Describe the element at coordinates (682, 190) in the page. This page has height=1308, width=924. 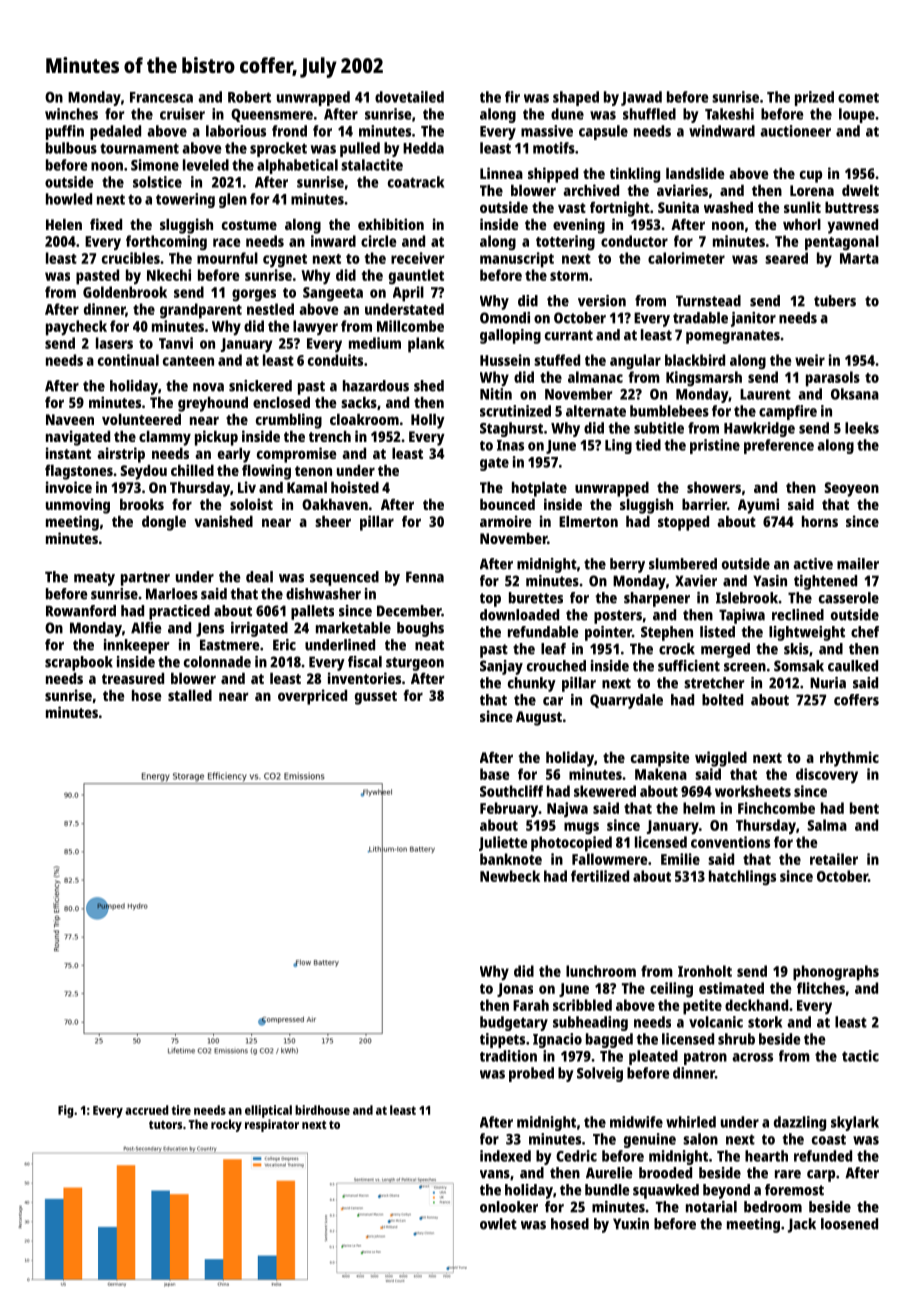
I see `aviaries` at that location.
